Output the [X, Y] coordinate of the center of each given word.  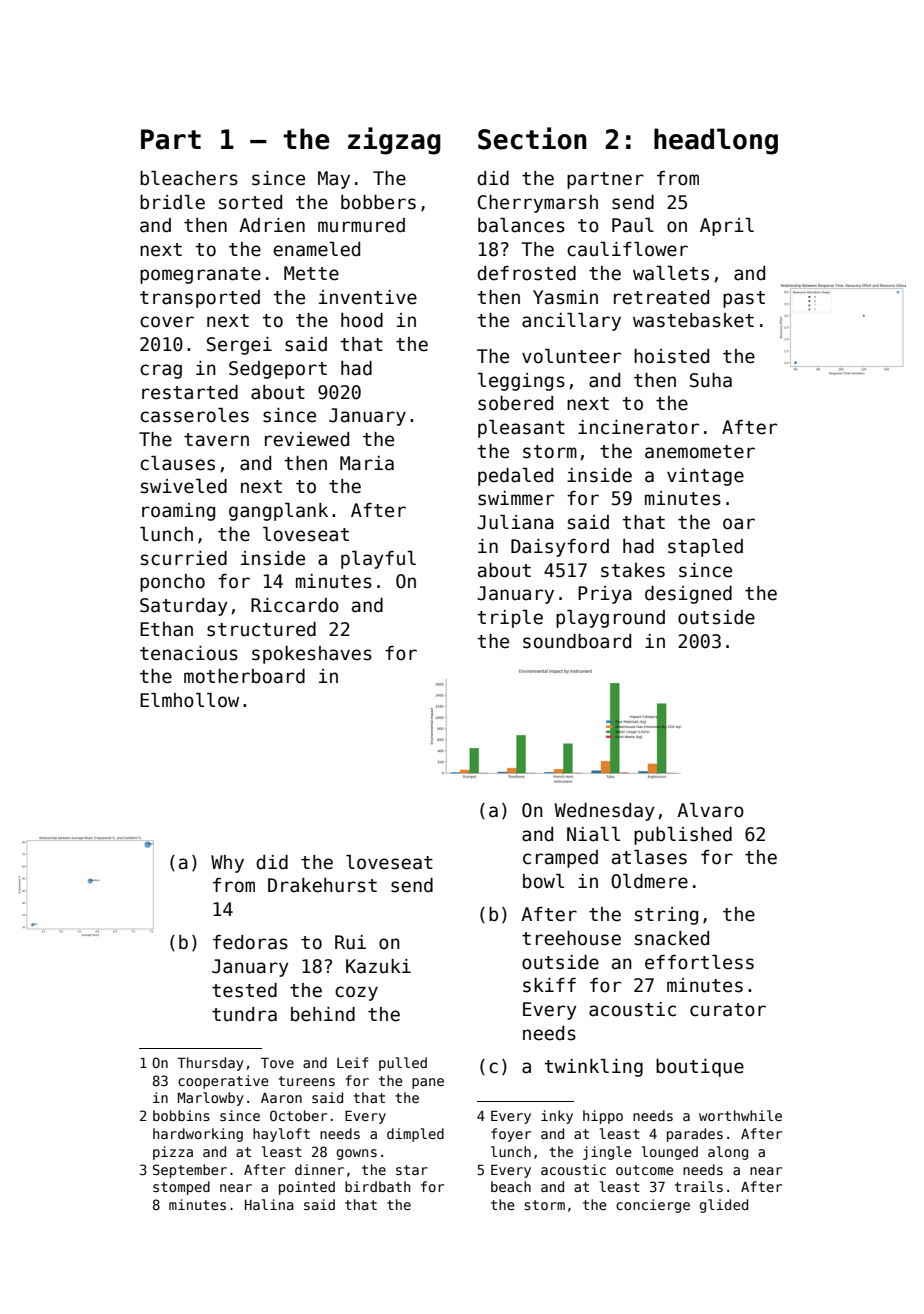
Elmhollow [189, 700]
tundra [244, 1014]
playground [610, 619]
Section [532, 138]
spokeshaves [312, 655]
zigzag [394, 141]
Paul [633, 225]
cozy [356, 993]
